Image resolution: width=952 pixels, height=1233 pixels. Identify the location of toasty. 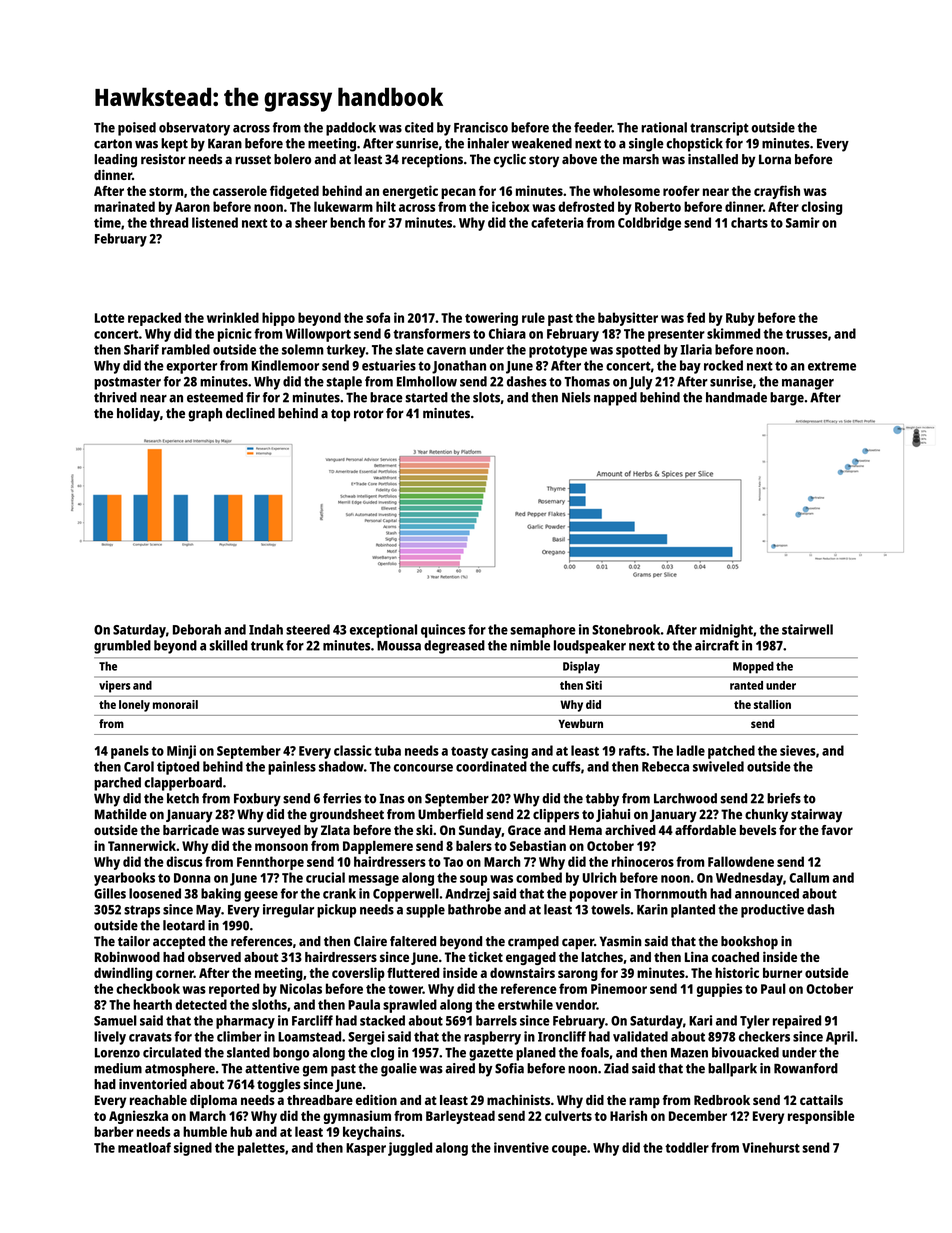
(469, 753).
